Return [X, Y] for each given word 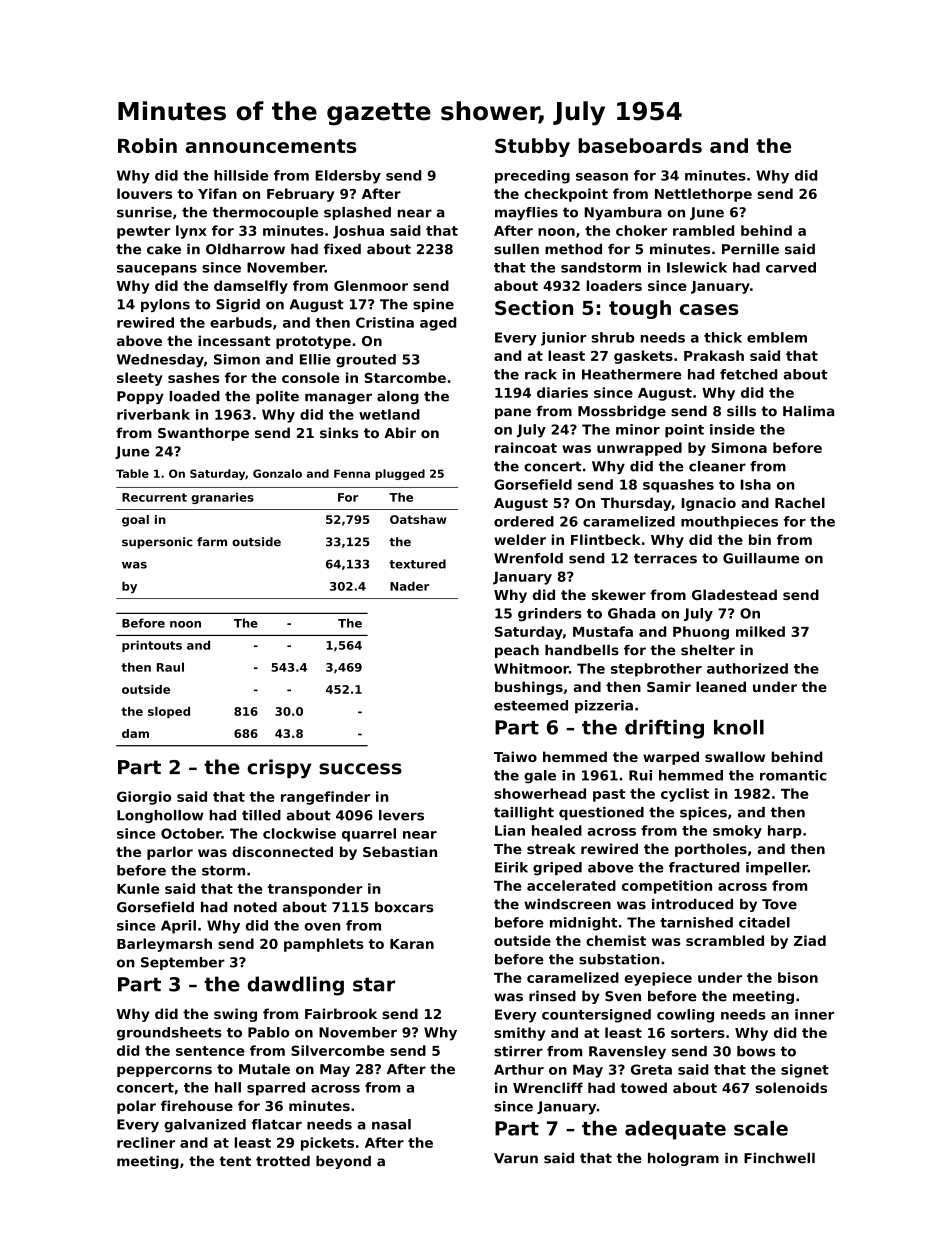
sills [741, 411]
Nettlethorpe [703, 195]
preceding [532, 177]
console [311, 377]
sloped [169, 712]
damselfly [251, 287]
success [360, 769]
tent [235, 1161]
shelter [708, 650]
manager [338, 398]
